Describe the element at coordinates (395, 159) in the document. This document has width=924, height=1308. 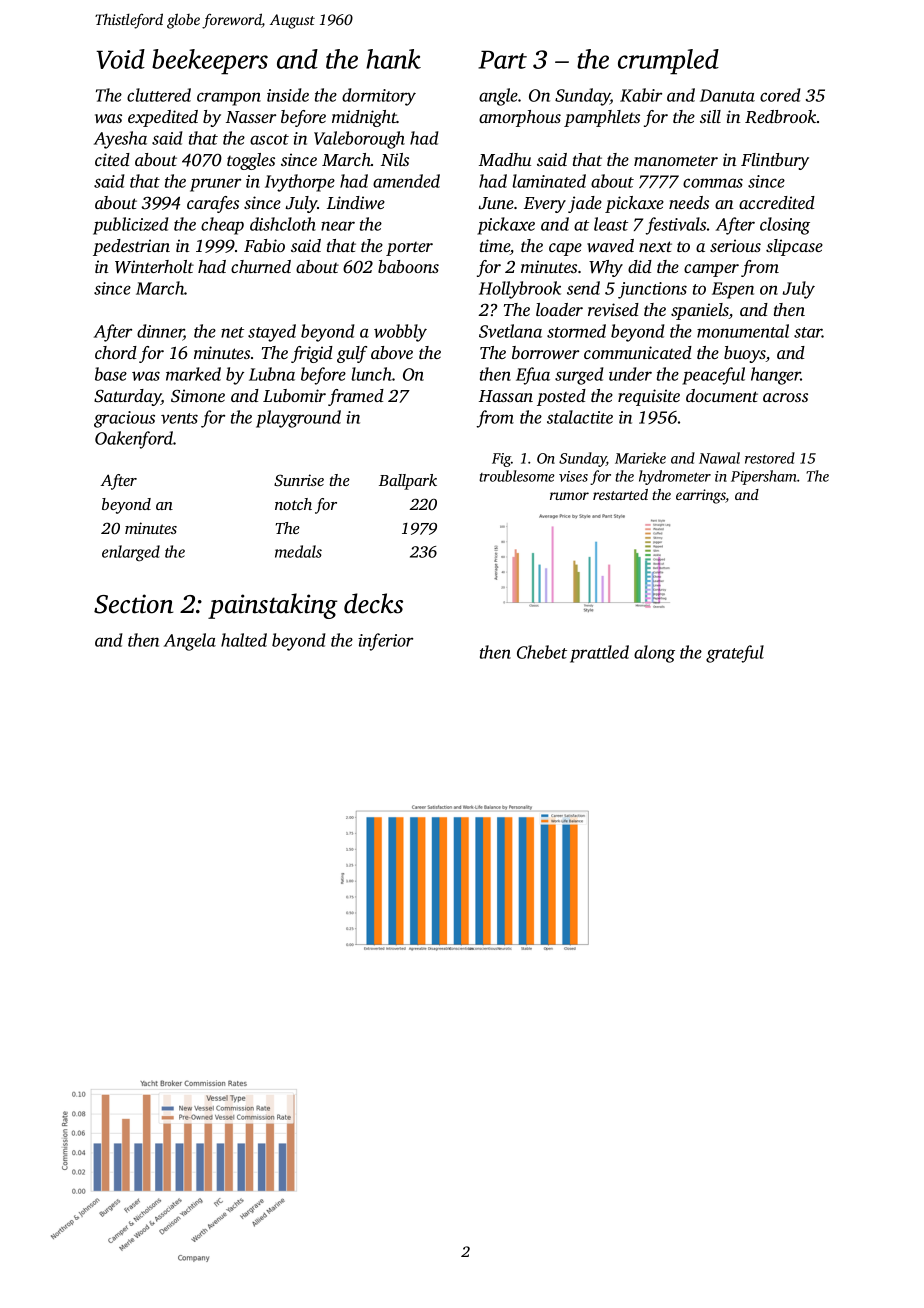
I see `Nils` at that location.
